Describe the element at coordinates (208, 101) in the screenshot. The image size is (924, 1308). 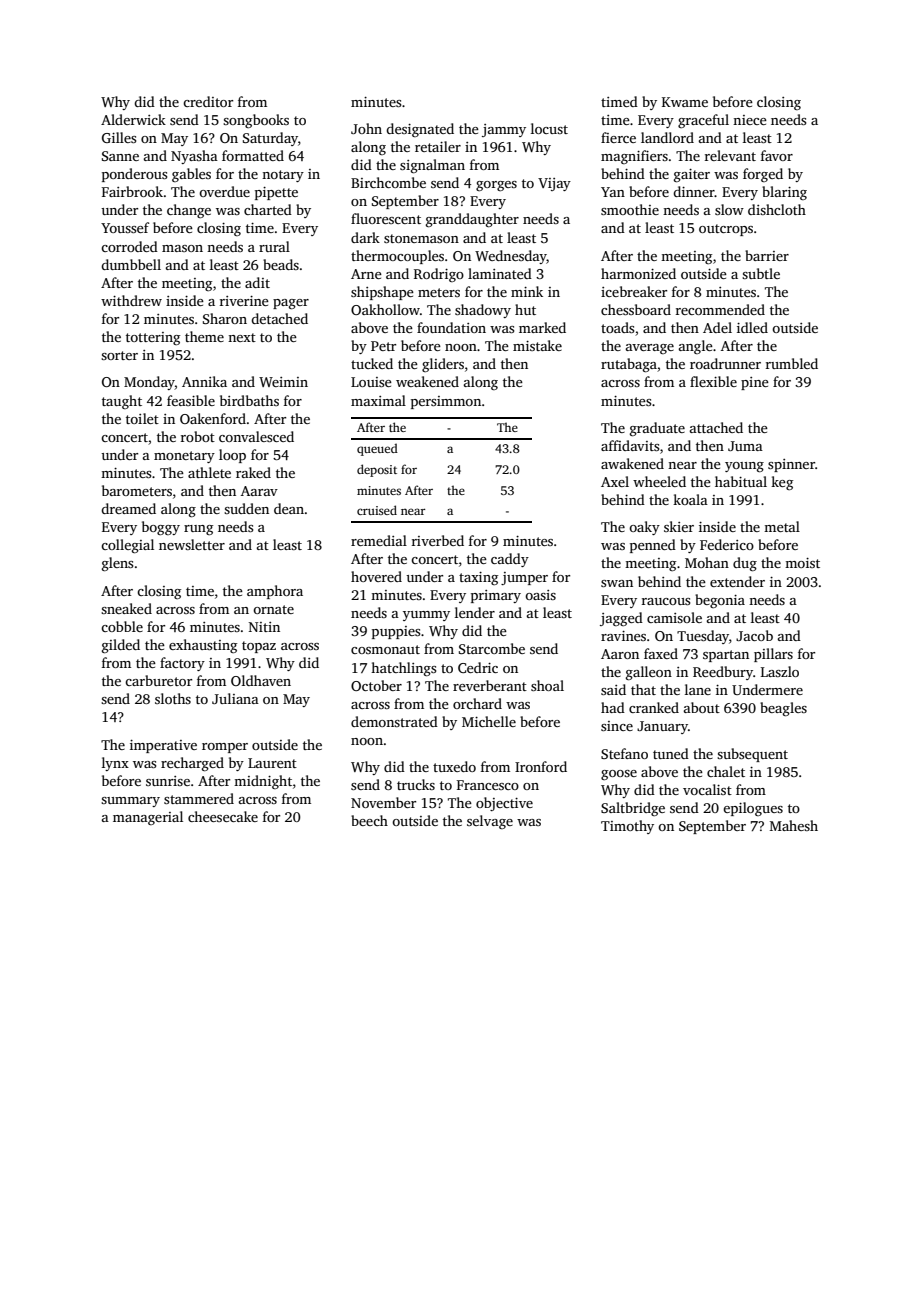
I see `creditor` at that location.
